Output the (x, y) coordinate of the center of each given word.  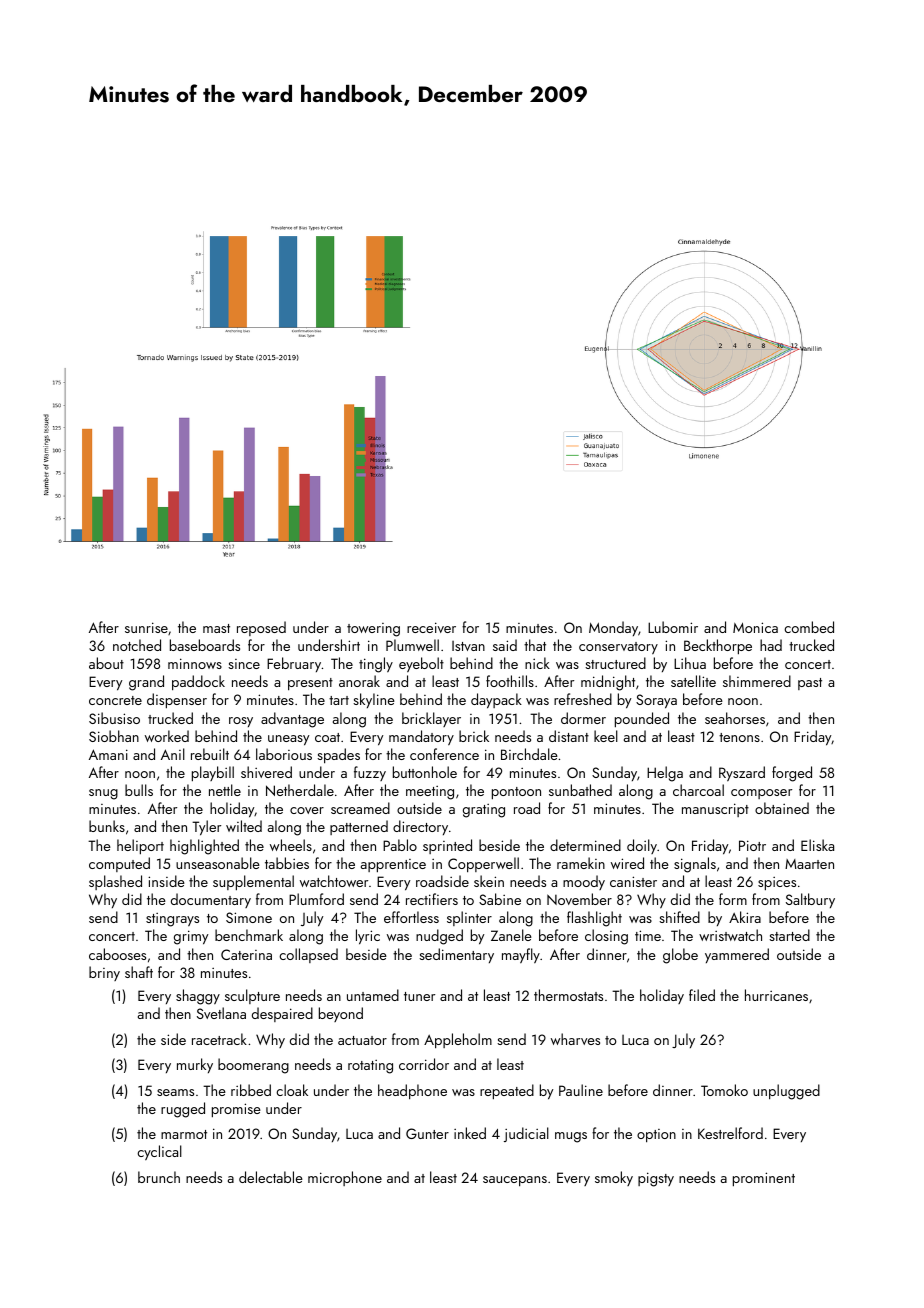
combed (809, 627)
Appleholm (458, 1040)
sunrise (146, 627)
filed (702, 995)
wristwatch (730, 935)
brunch (159, 1177)
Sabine (500, 899)
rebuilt (210, 754)
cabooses (117, 954)
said (505, 645)
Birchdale (529, 754)
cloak (292, 1090)
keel (606, 736)
